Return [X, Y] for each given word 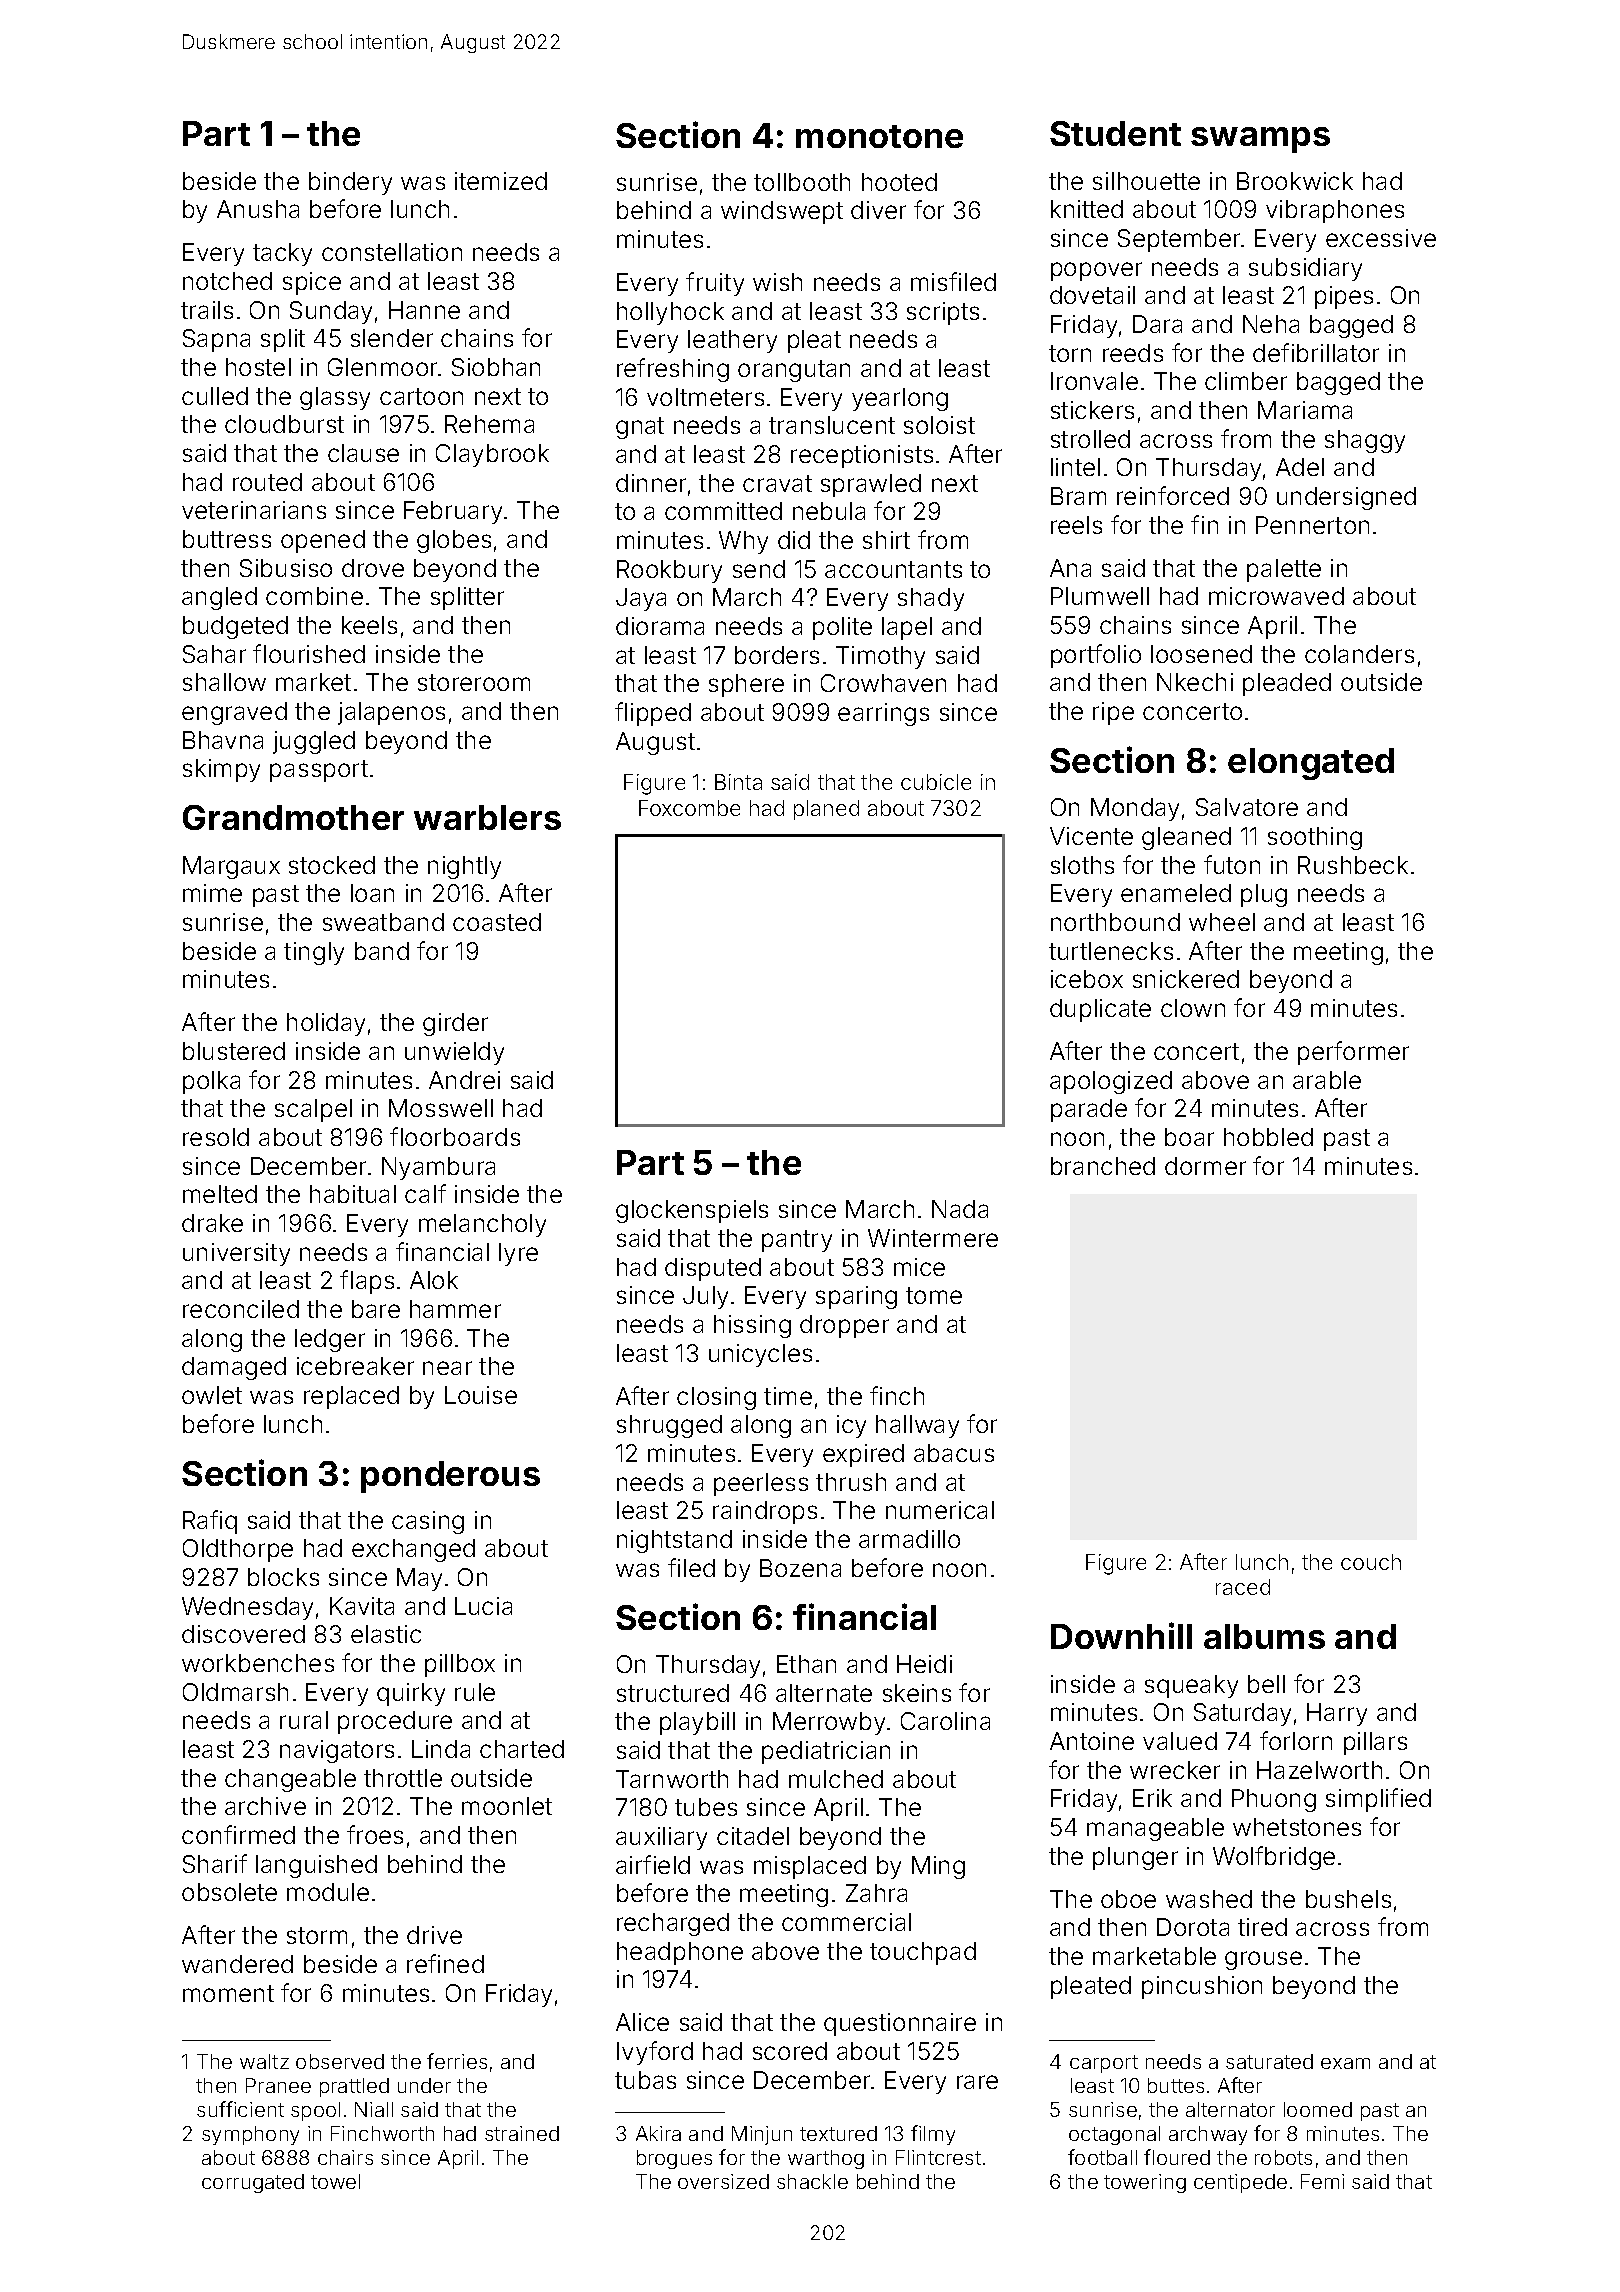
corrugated [253, 2183]
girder [455, 1024]
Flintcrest [938, 2157]
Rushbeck [1353, 865]
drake [212, 1223]
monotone [879, 136]
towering [1145, 2183]
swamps [1260, 140]
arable [1327, 1080]
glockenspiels [692, 1211]
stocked [332, 865]
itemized [501, 181]
